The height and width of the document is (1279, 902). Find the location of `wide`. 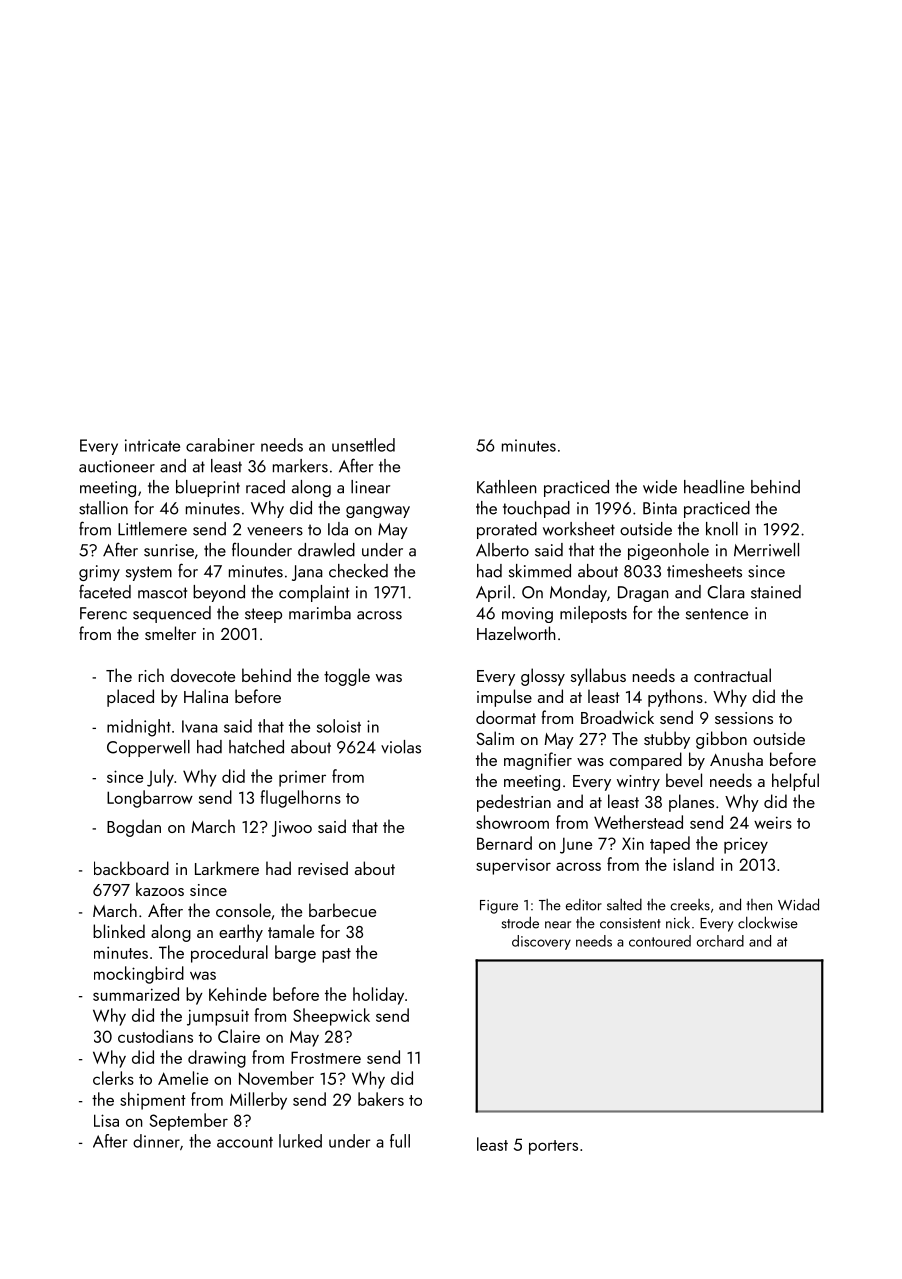

wide is located at coordinates (660, 487).
